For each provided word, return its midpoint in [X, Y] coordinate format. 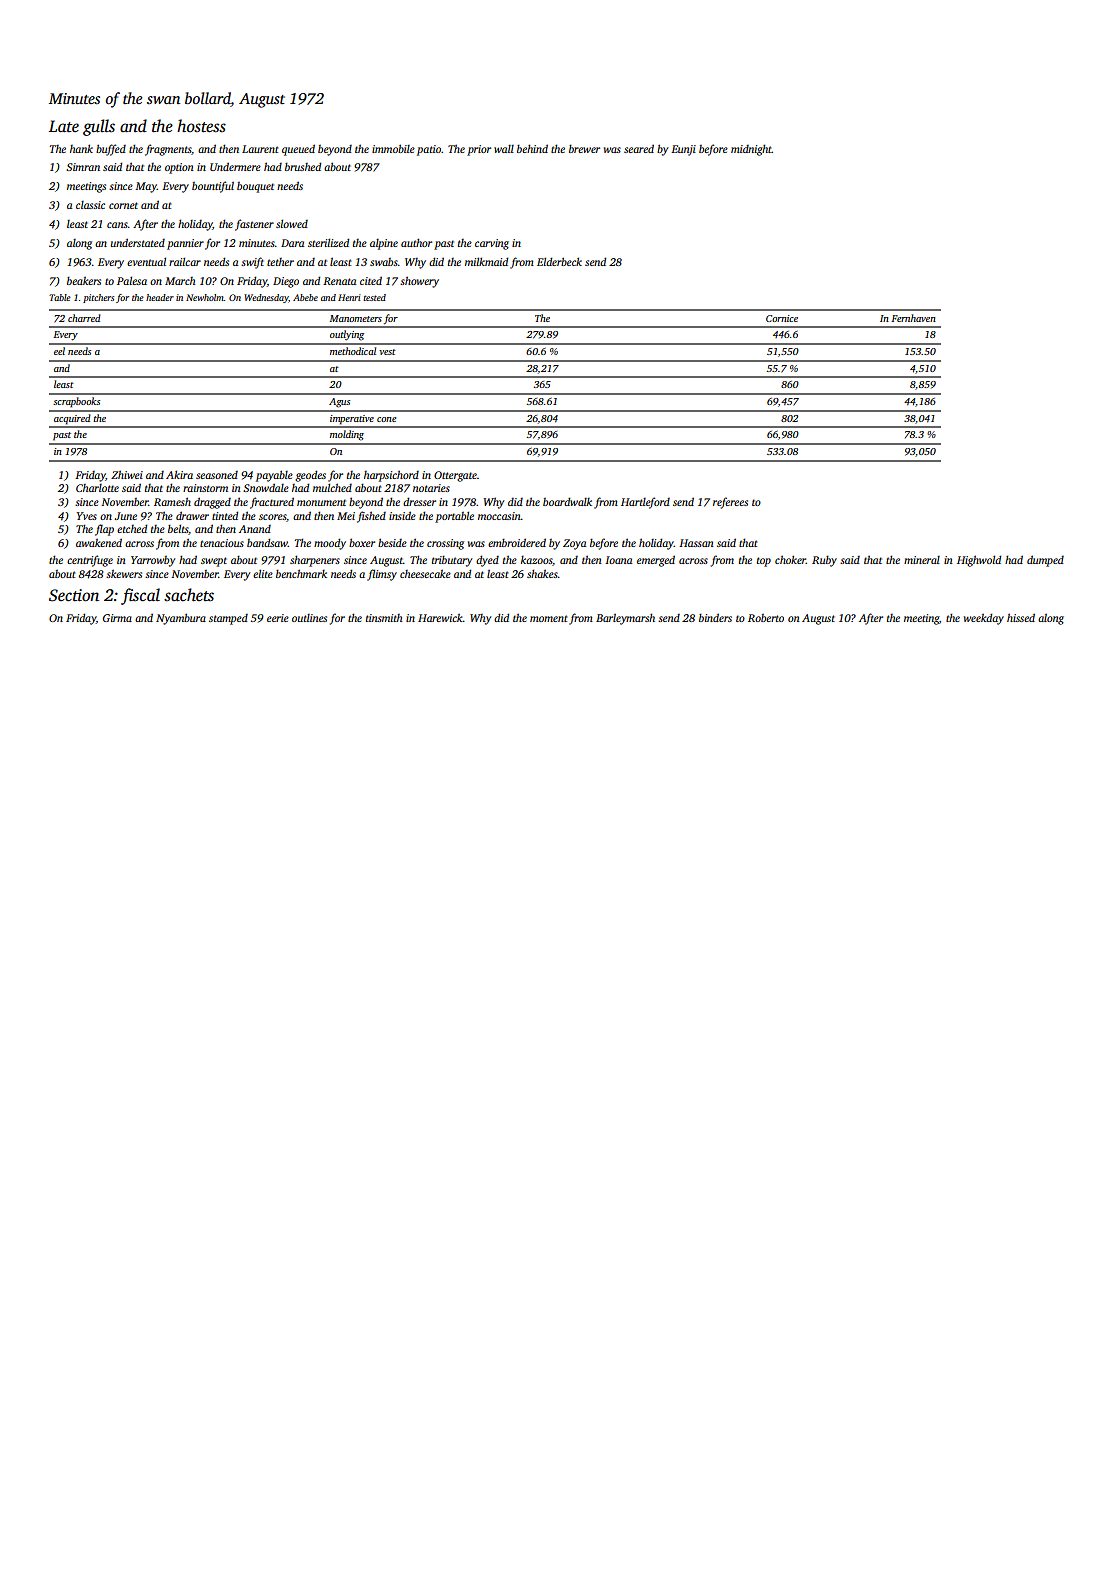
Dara [292, 243]
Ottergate [455, 476]
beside [392, 542]
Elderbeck [559, 261]
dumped [1045, 561]
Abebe [305, 297]
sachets [189, 595]
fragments [168, 150]
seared [639, 148]
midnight [751, 150]
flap [104, 530]
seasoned [217, 475]
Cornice [782, 318]
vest [387, 352]
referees [730, 503]
